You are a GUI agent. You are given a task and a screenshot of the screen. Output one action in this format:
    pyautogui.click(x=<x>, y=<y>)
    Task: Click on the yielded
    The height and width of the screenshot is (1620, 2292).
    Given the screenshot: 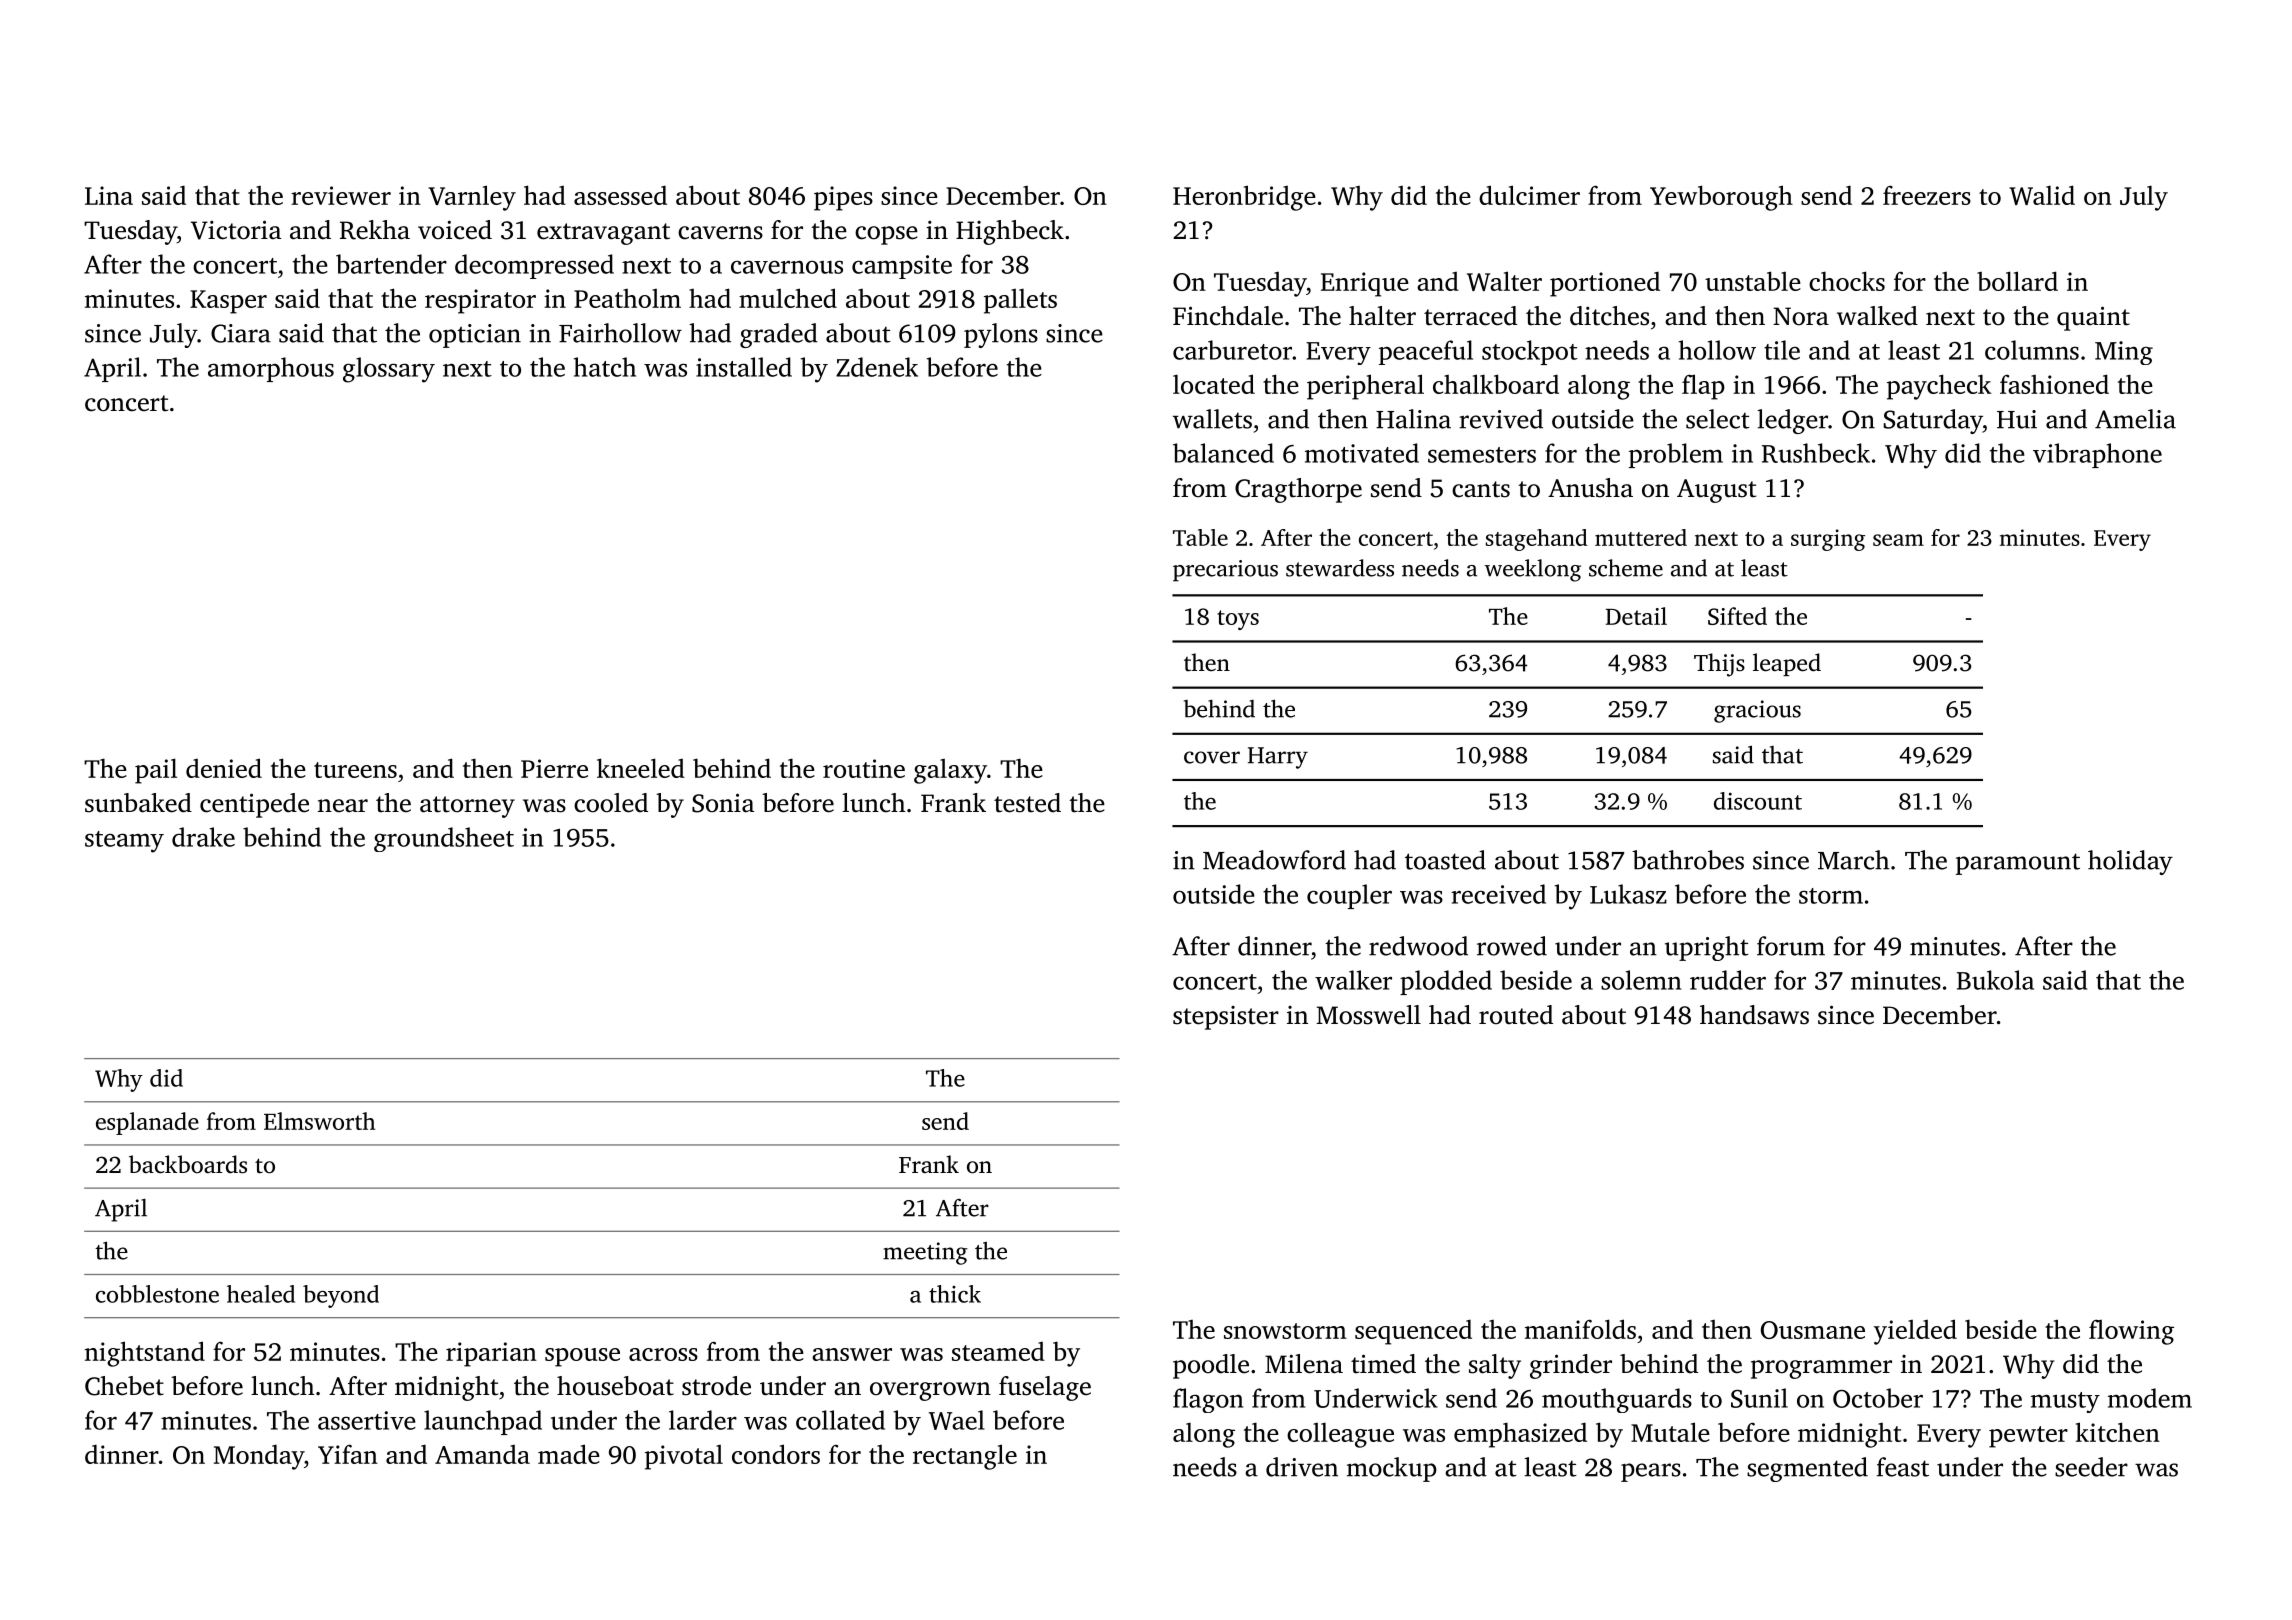 What is the action you would take?
    pyautogui.click(x=1915, y=1332)
